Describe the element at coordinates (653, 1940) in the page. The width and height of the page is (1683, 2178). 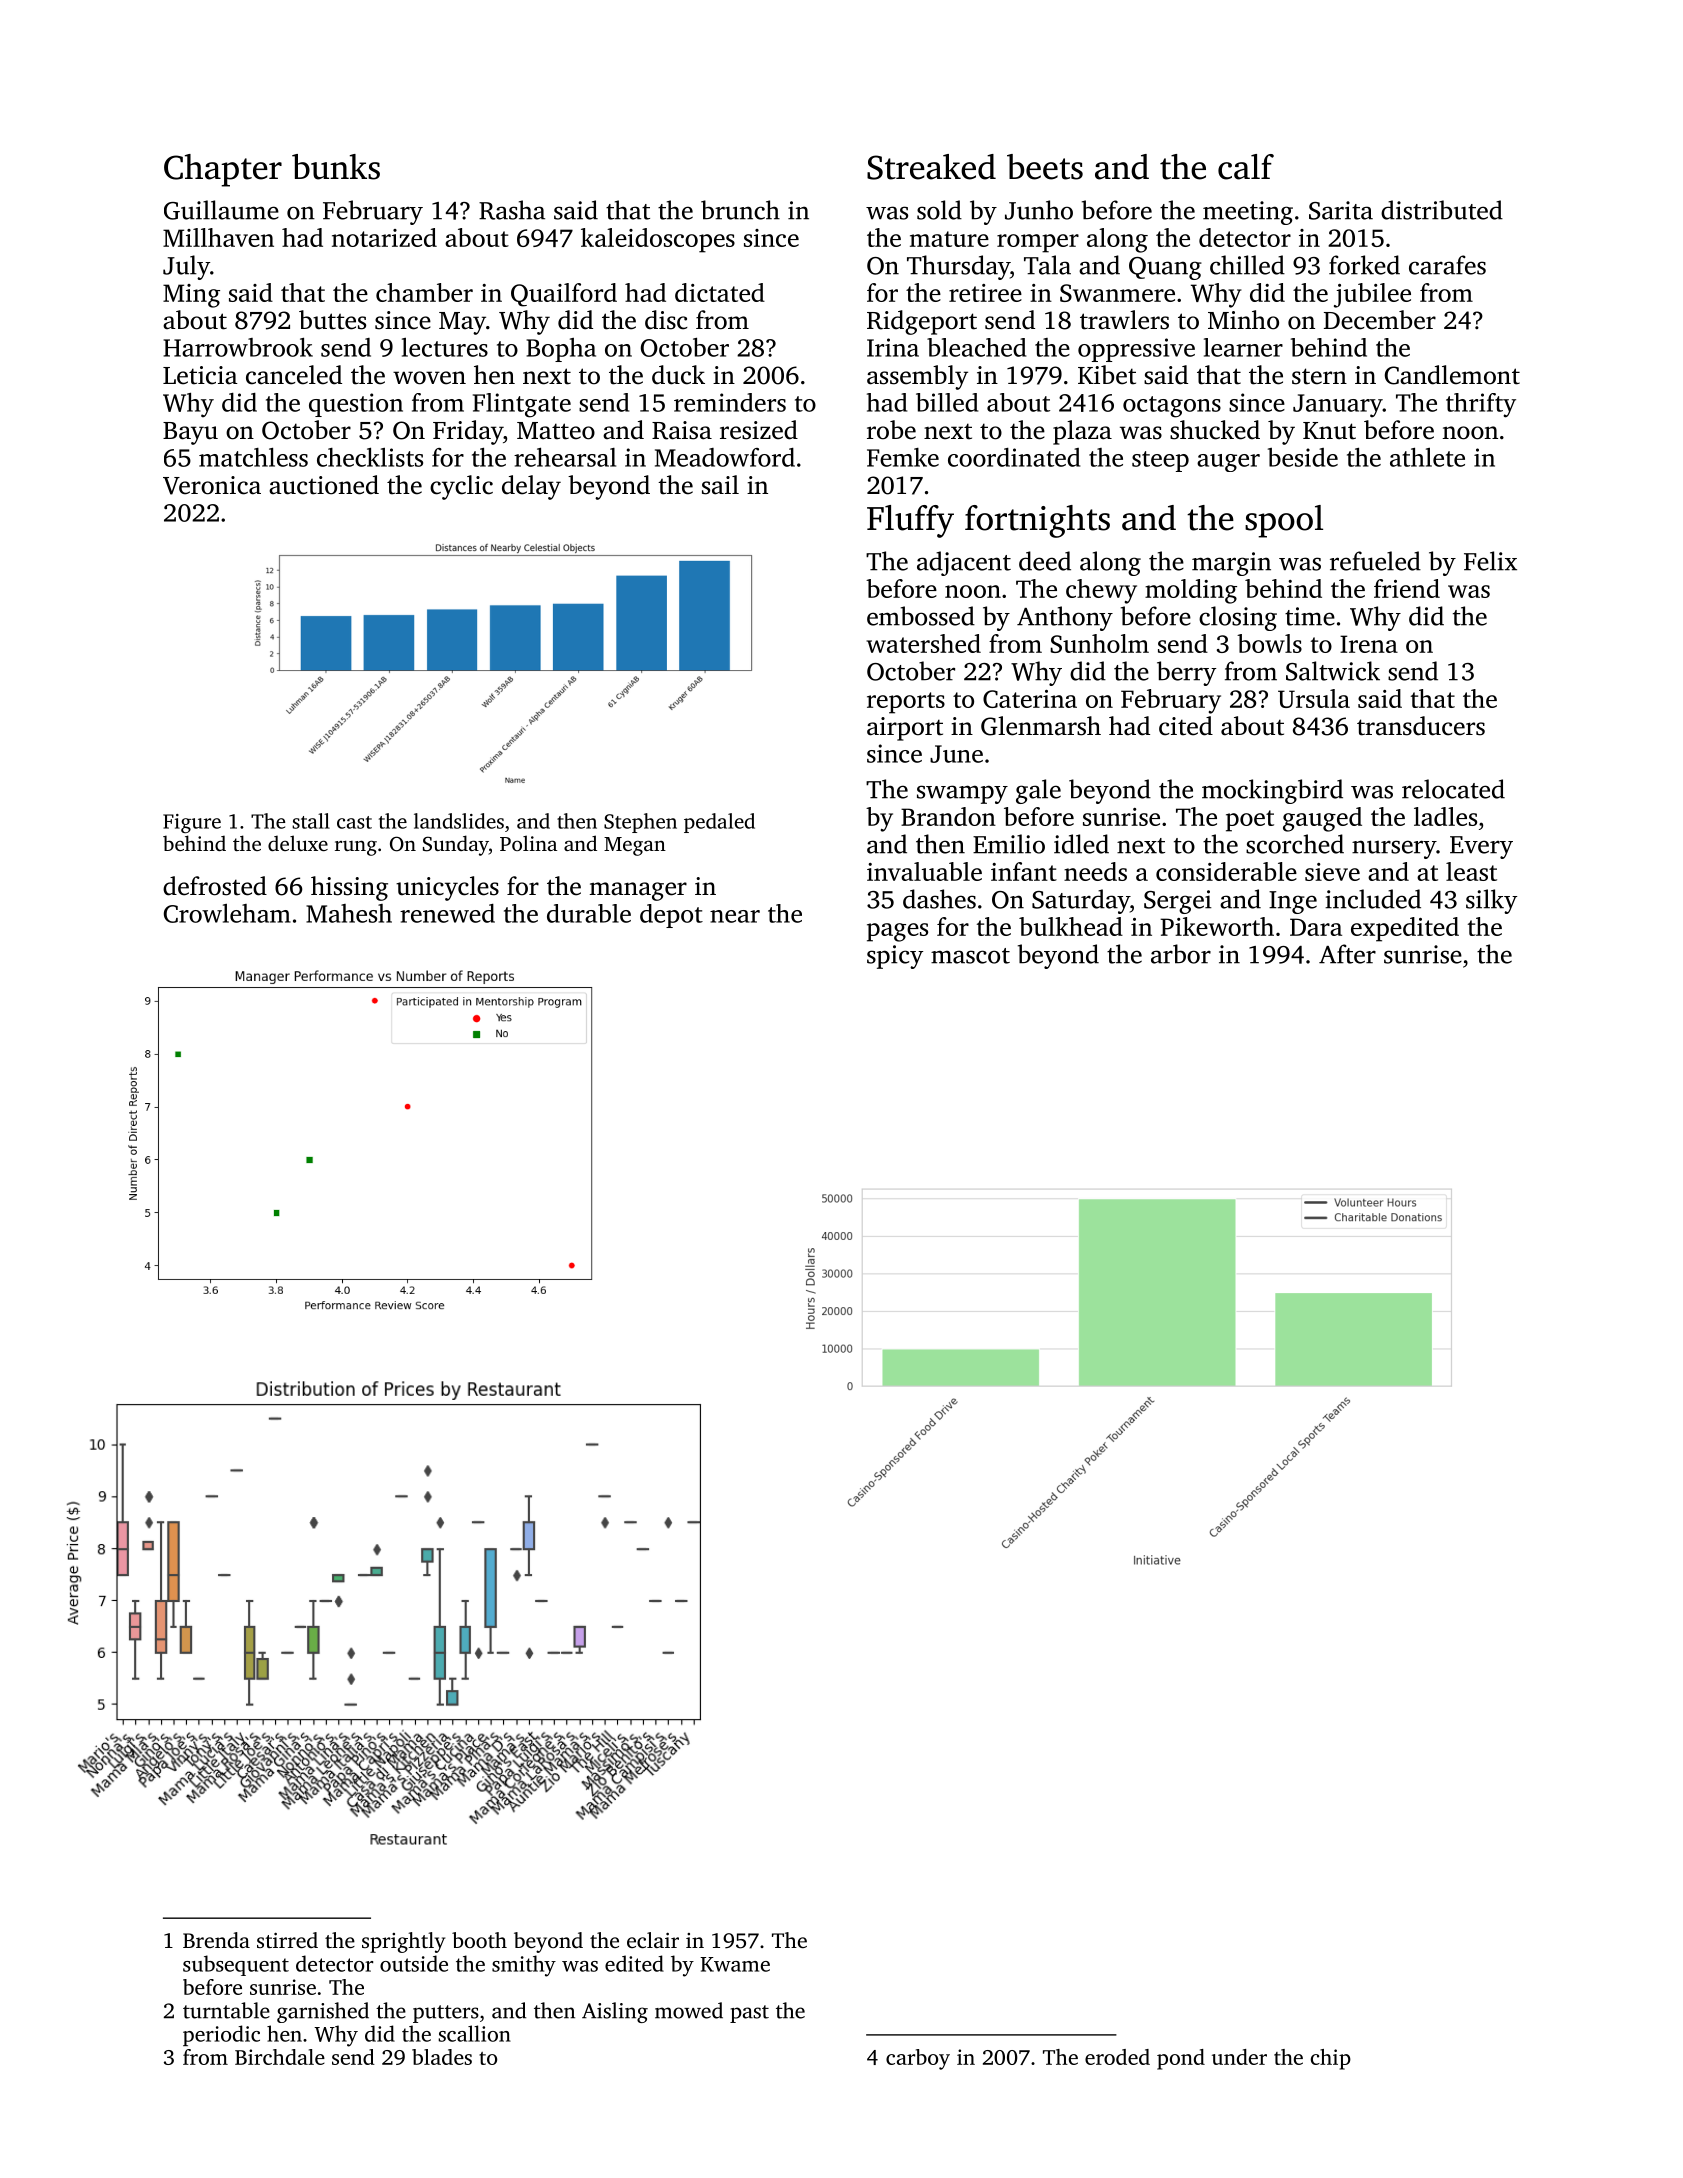
I see `eclair` at that location.
